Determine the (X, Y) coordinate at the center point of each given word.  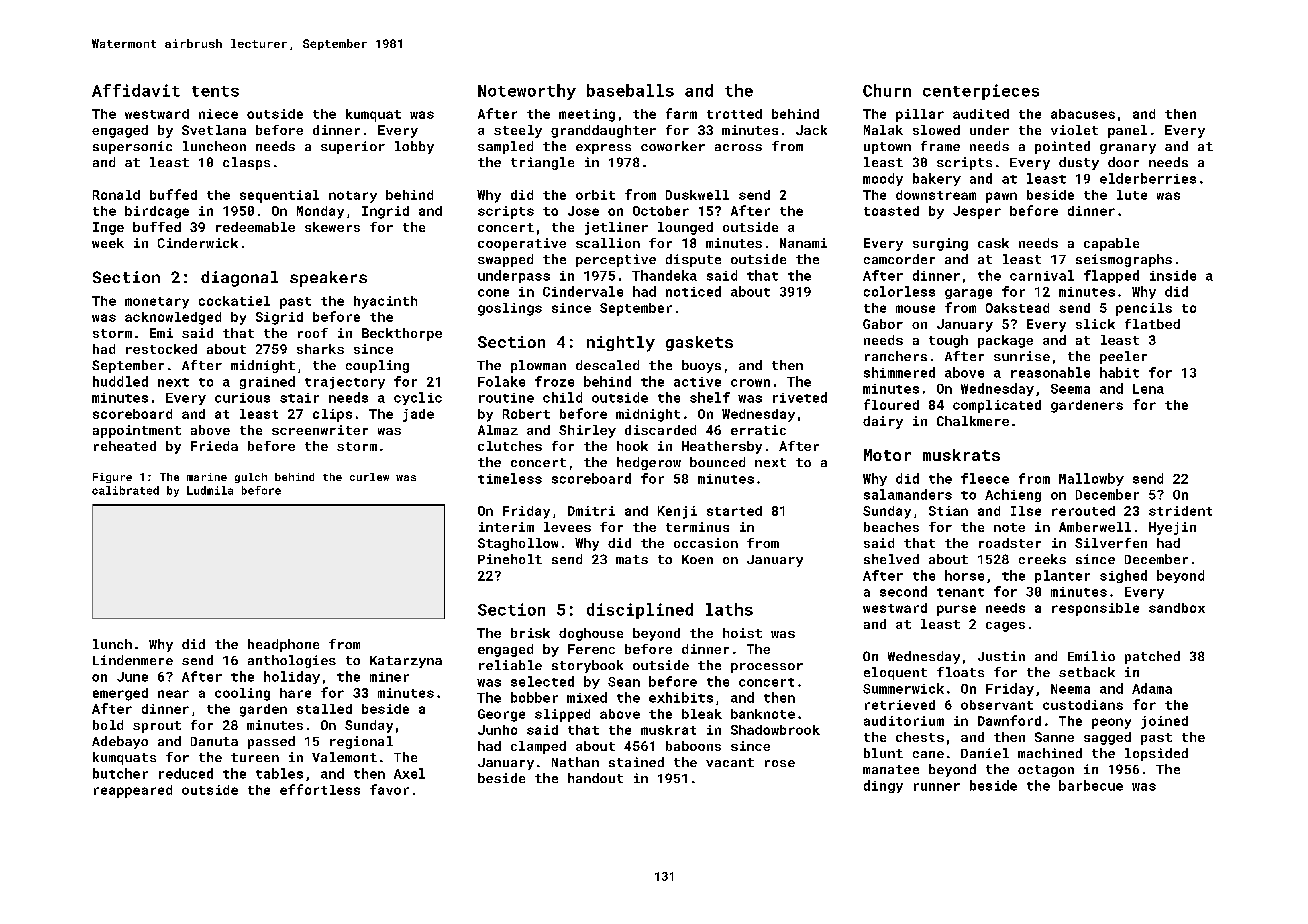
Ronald (116, 195)
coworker (673, 146)
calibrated (125, 490)
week (108, 243)
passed (271, 742)
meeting (587, 115)
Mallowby (1091, 479)
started (734, 511)
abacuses (1083, 114)
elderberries (1148, 178)
